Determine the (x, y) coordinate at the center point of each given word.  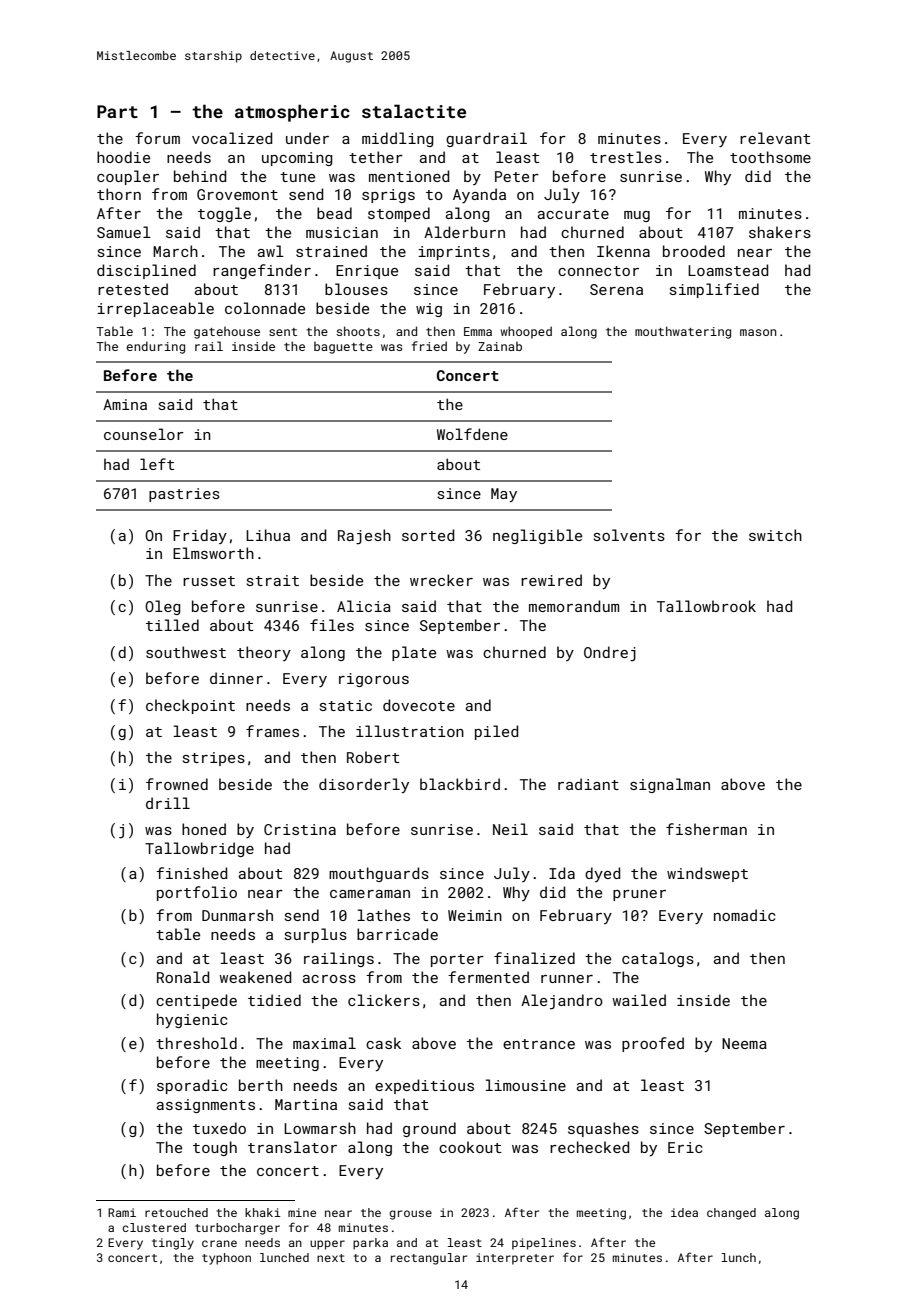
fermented (488, 977)
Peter (517, 176)
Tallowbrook (706, 606)
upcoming (297, 159)
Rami (122, 1212)
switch (775, 535)
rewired (551, 580)
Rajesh (364, 537)
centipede (196, 1001)
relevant (775, 138)
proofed (653, 1044)
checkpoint (190, 706)
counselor (144, 434)
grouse (410, 1215)
